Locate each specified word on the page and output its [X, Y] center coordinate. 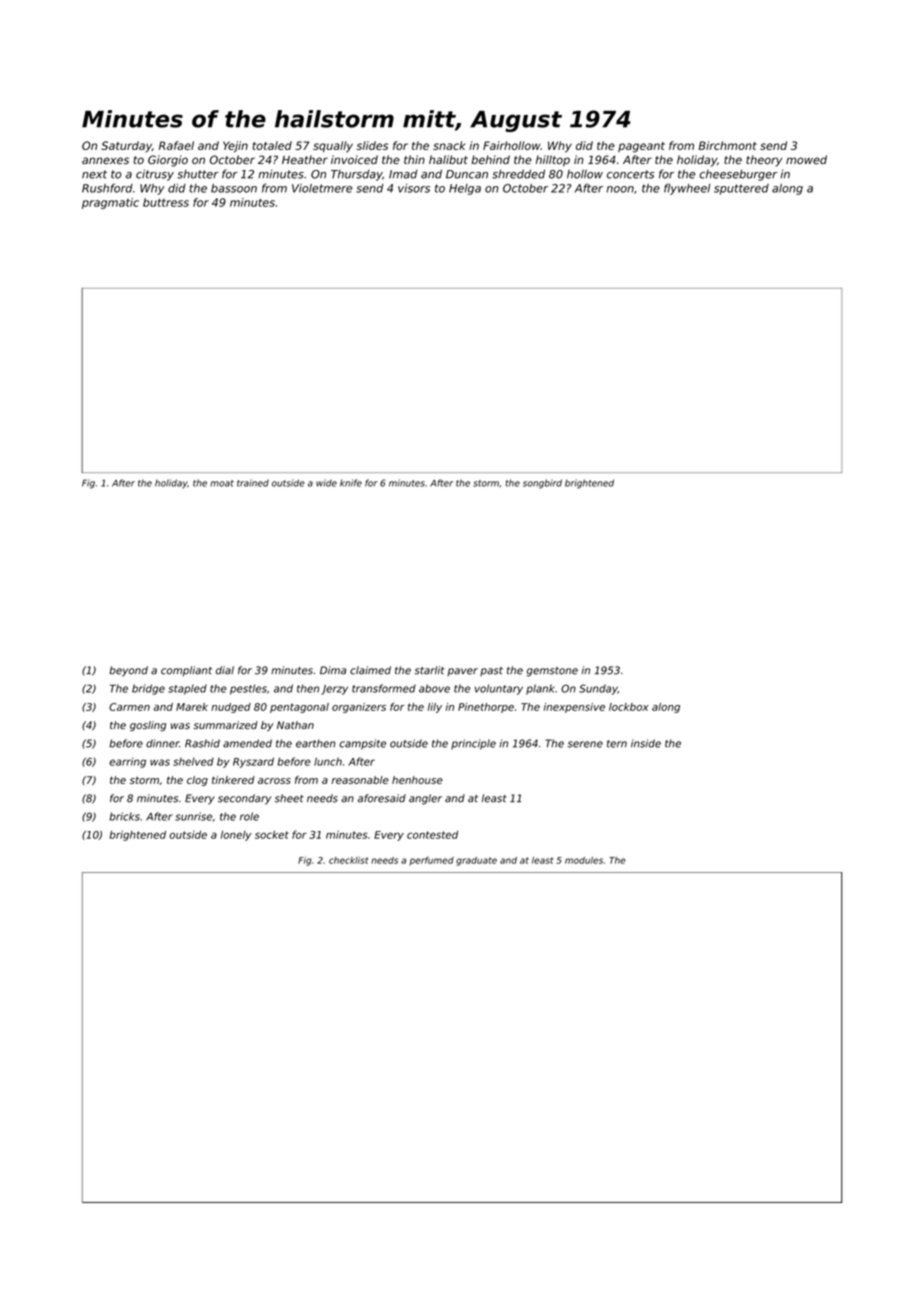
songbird [542, 484]
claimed [370, 670]
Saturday [126, 147]
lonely [236, 836]
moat [222, 483]
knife [351, 483]
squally [333, 147]
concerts [630, 174]
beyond [128, 671]
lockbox [629, 707]
